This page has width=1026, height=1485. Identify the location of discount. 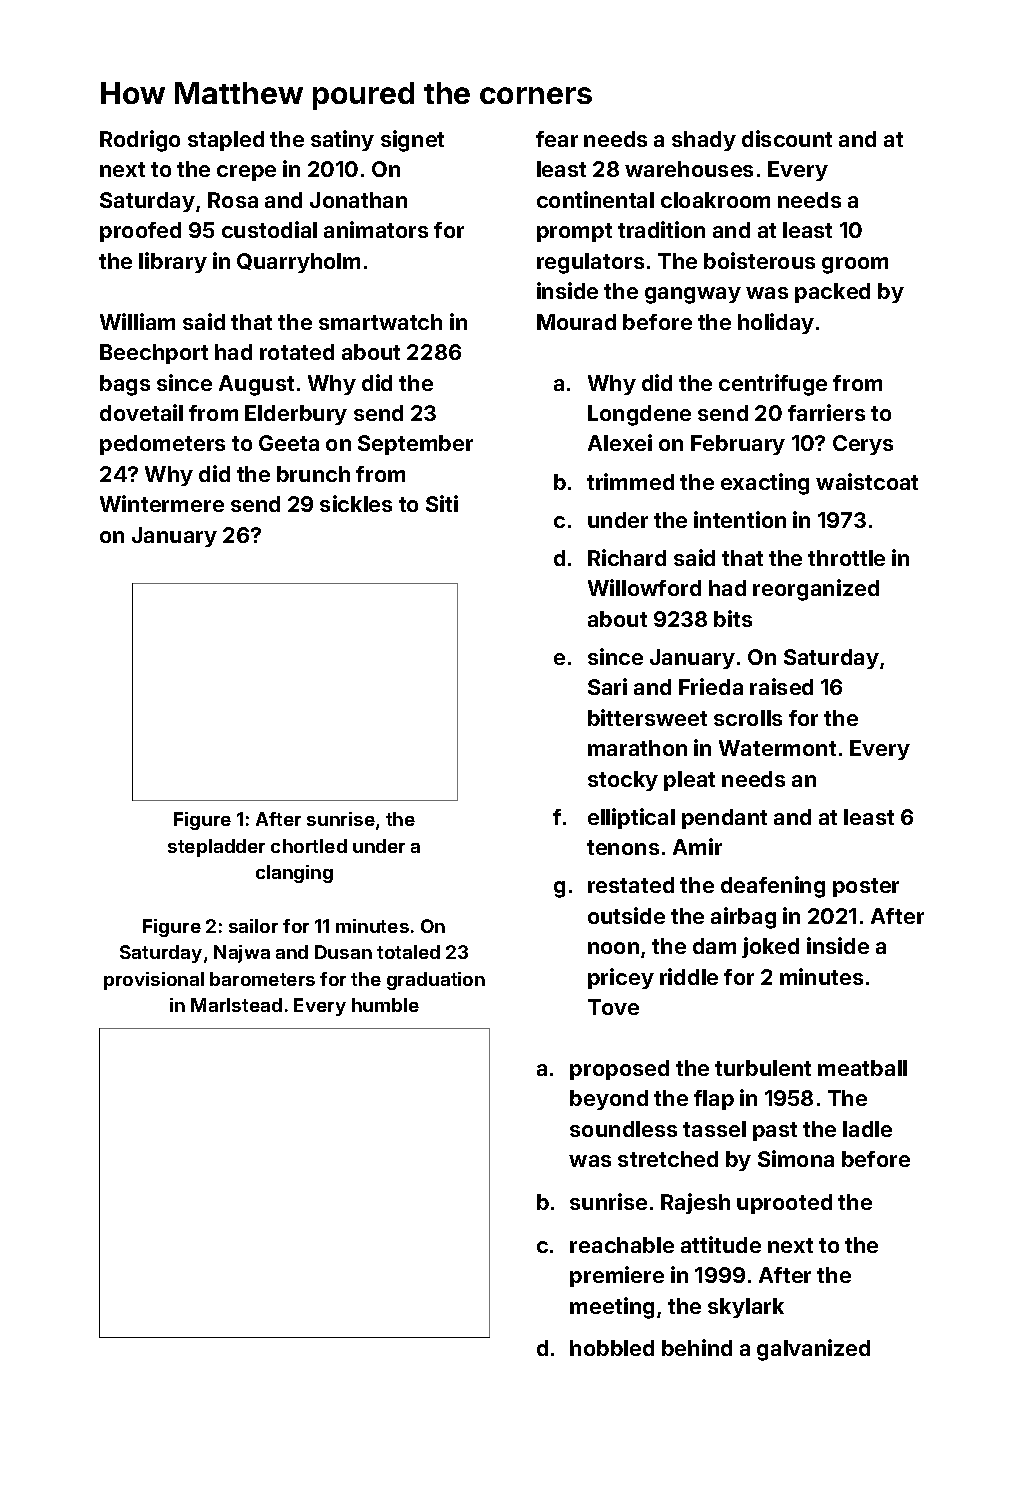
(787, 138).
